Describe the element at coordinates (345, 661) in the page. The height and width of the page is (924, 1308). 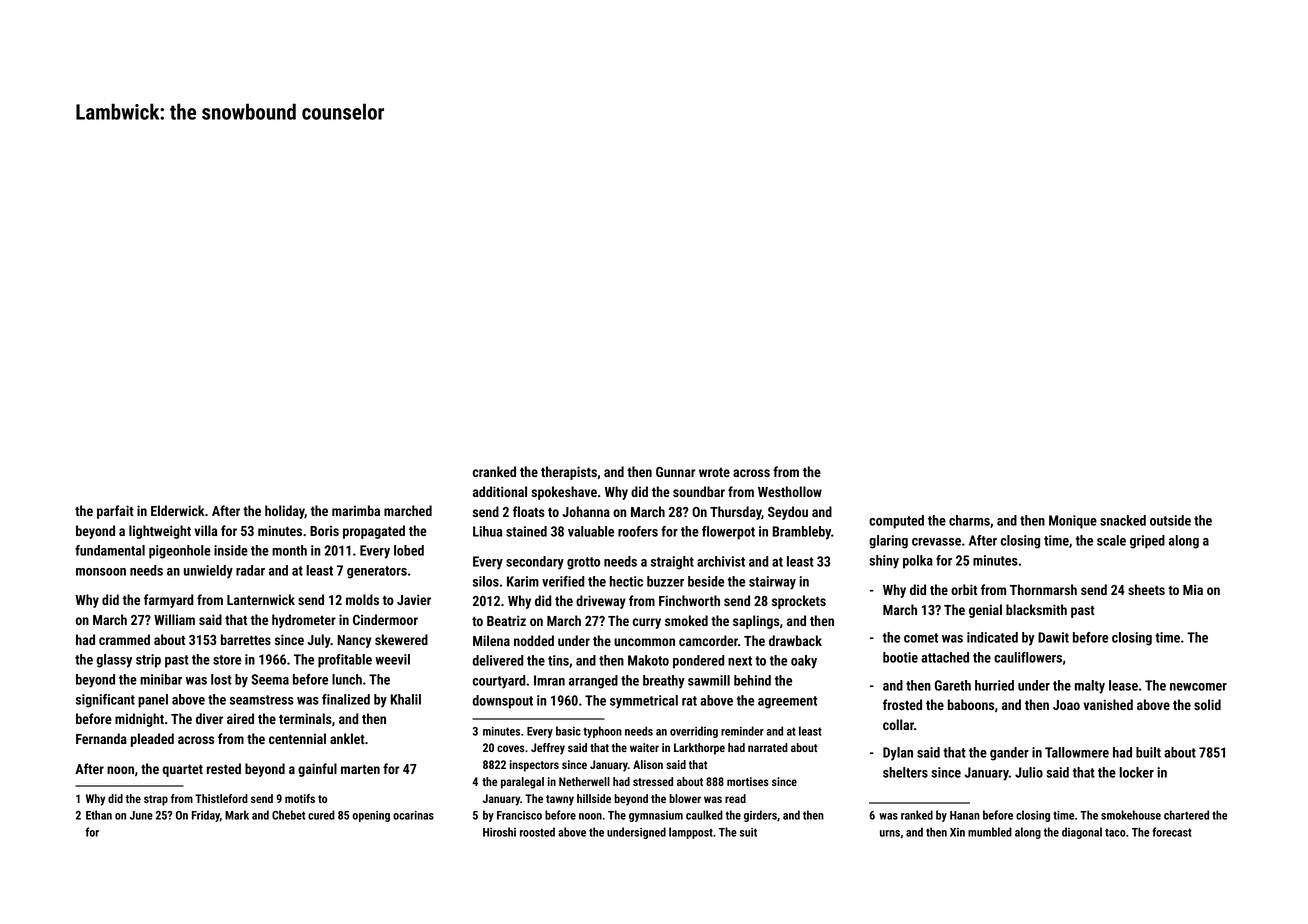
I see `profitable` at that location.
